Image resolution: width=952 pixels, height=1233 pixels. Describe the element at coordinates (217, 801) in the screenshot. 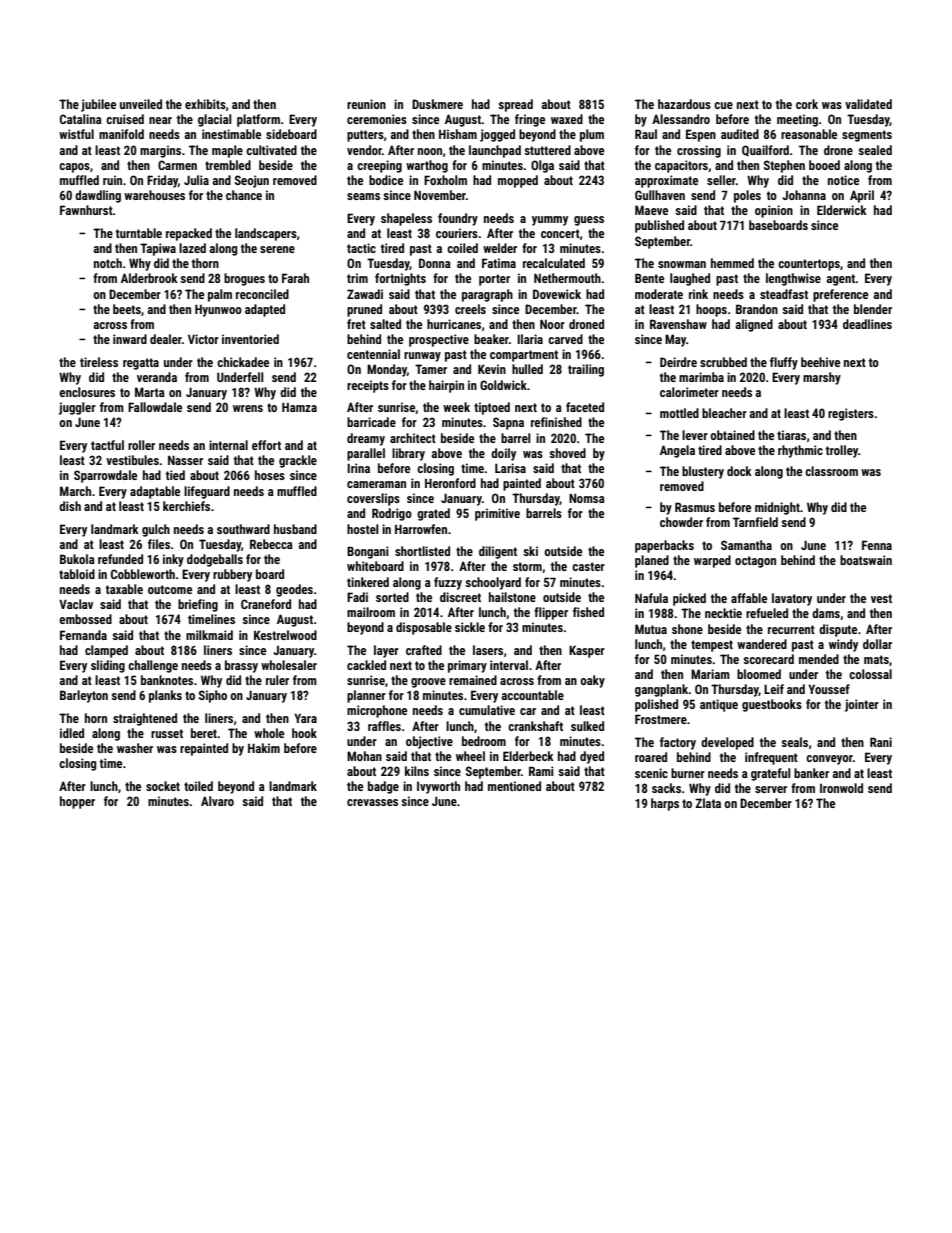

I see `Alvaro` at that location.
